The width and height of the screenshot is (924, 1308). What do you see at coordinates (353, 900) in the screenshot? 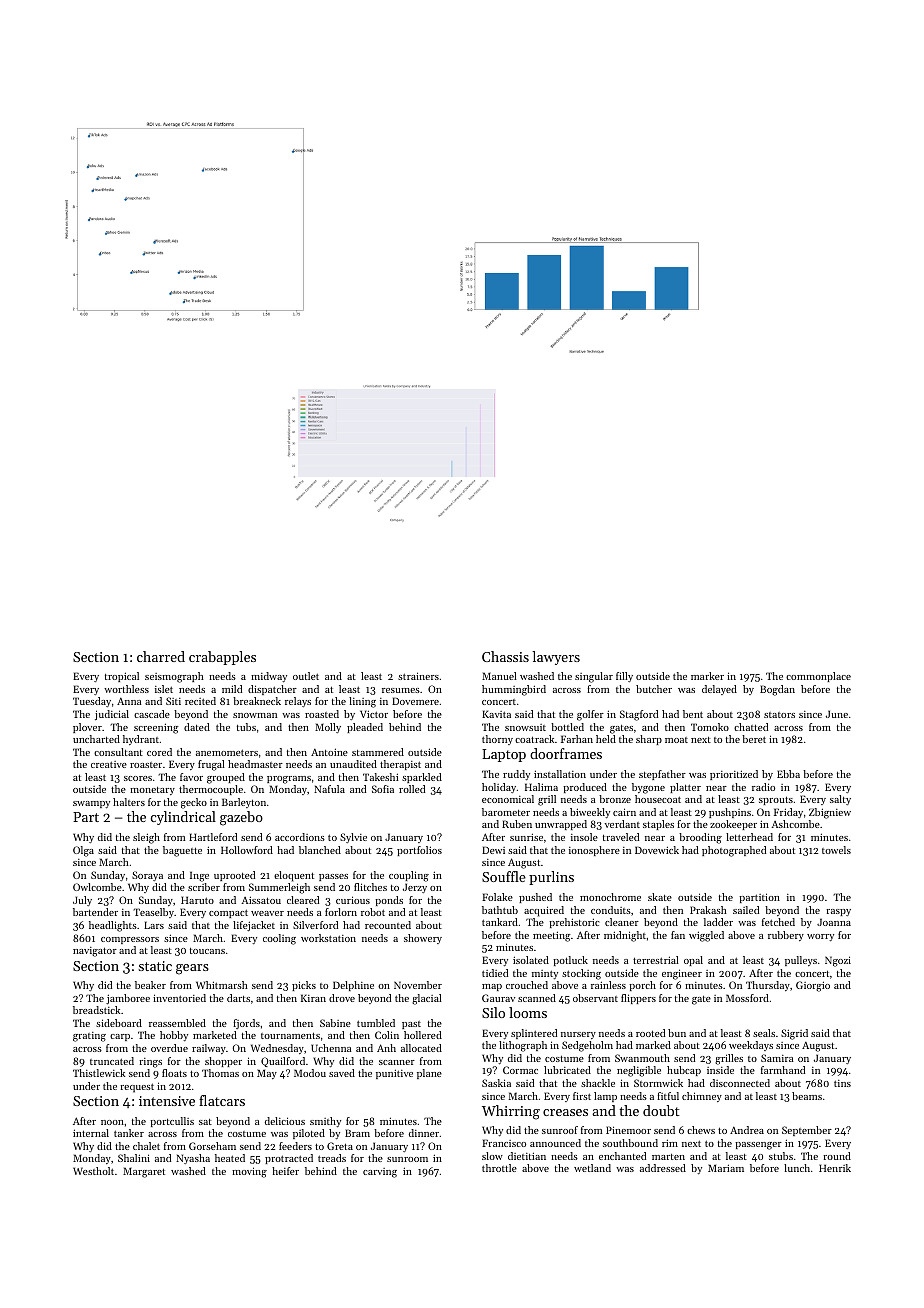
I see `curious` at bounding box center [353, 900].
